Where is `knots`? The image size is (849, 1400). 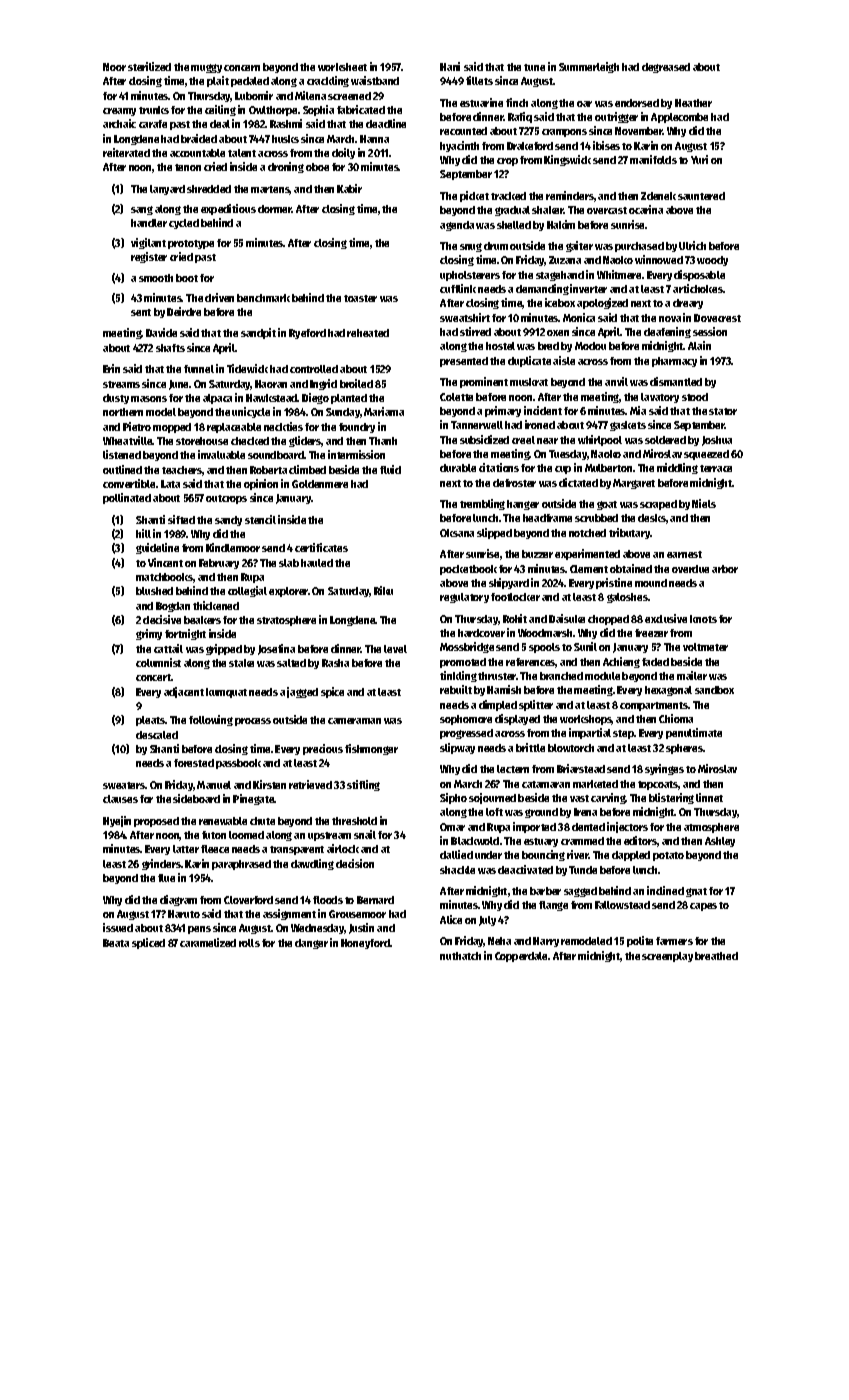
knots is located at coordinates (703, 619).
